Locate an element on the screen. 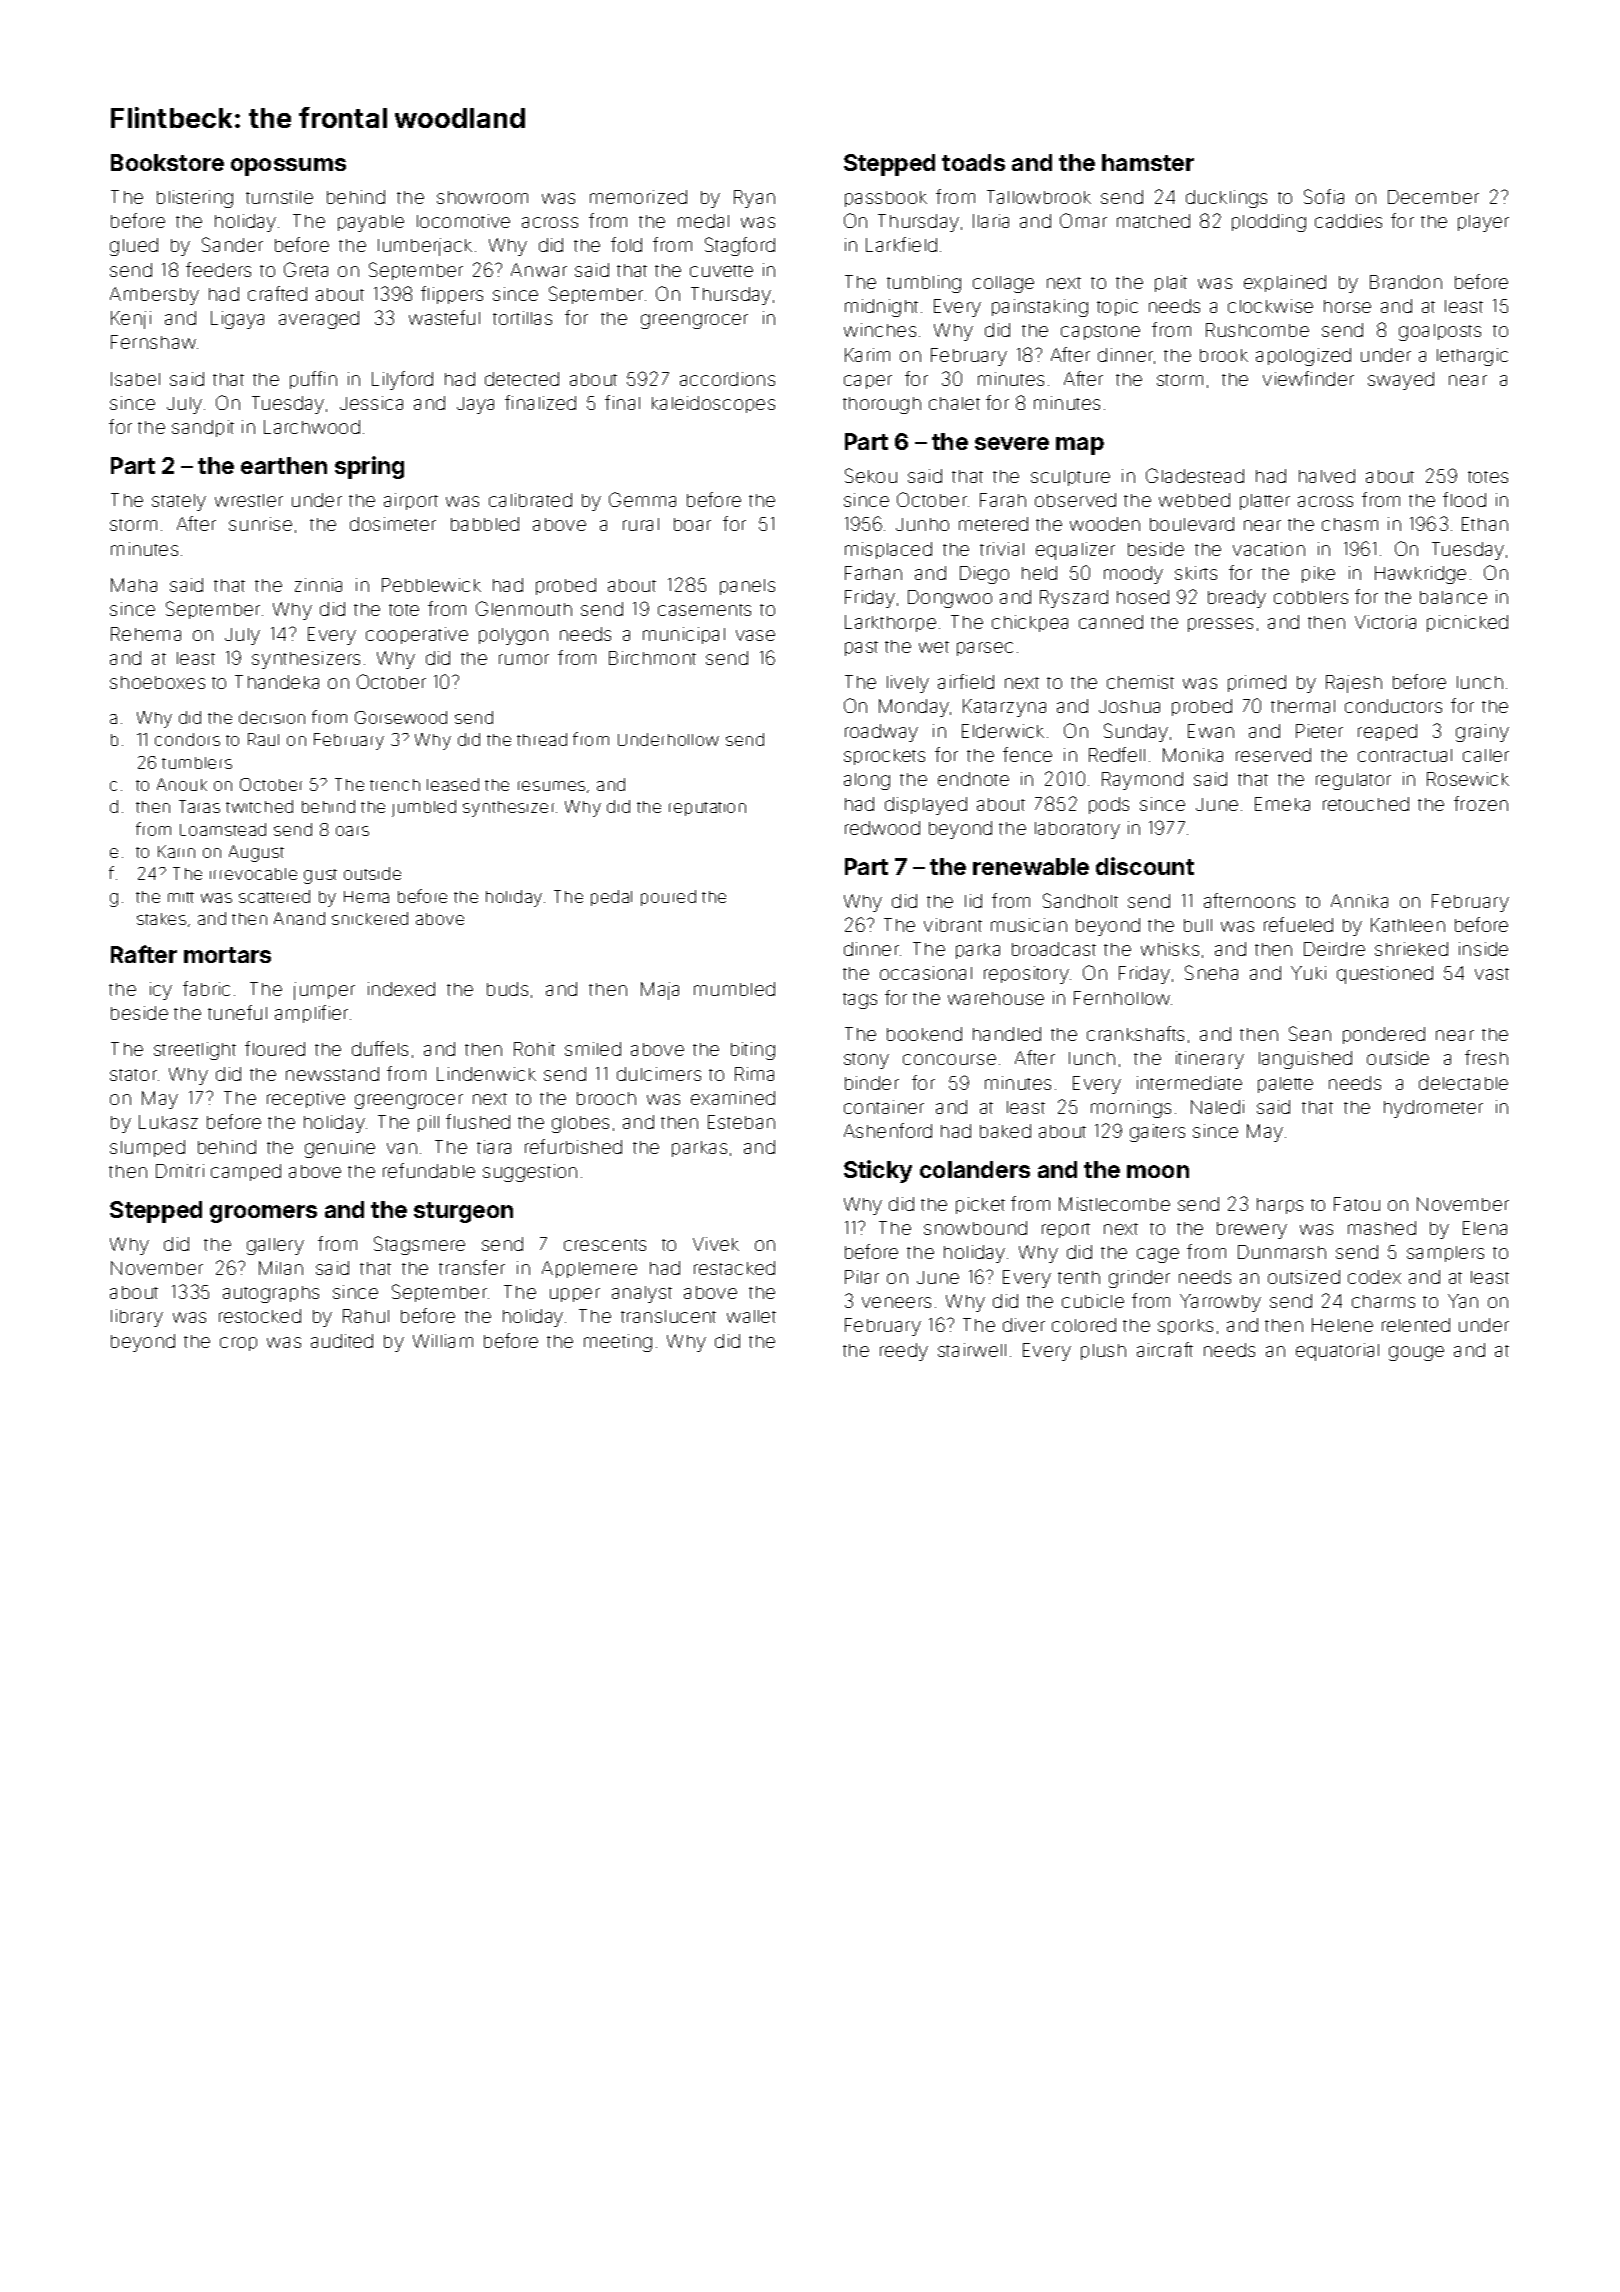 The width and height of the screenshot is (1620, 2292). reserved is located at coordinates (1273, 755).
